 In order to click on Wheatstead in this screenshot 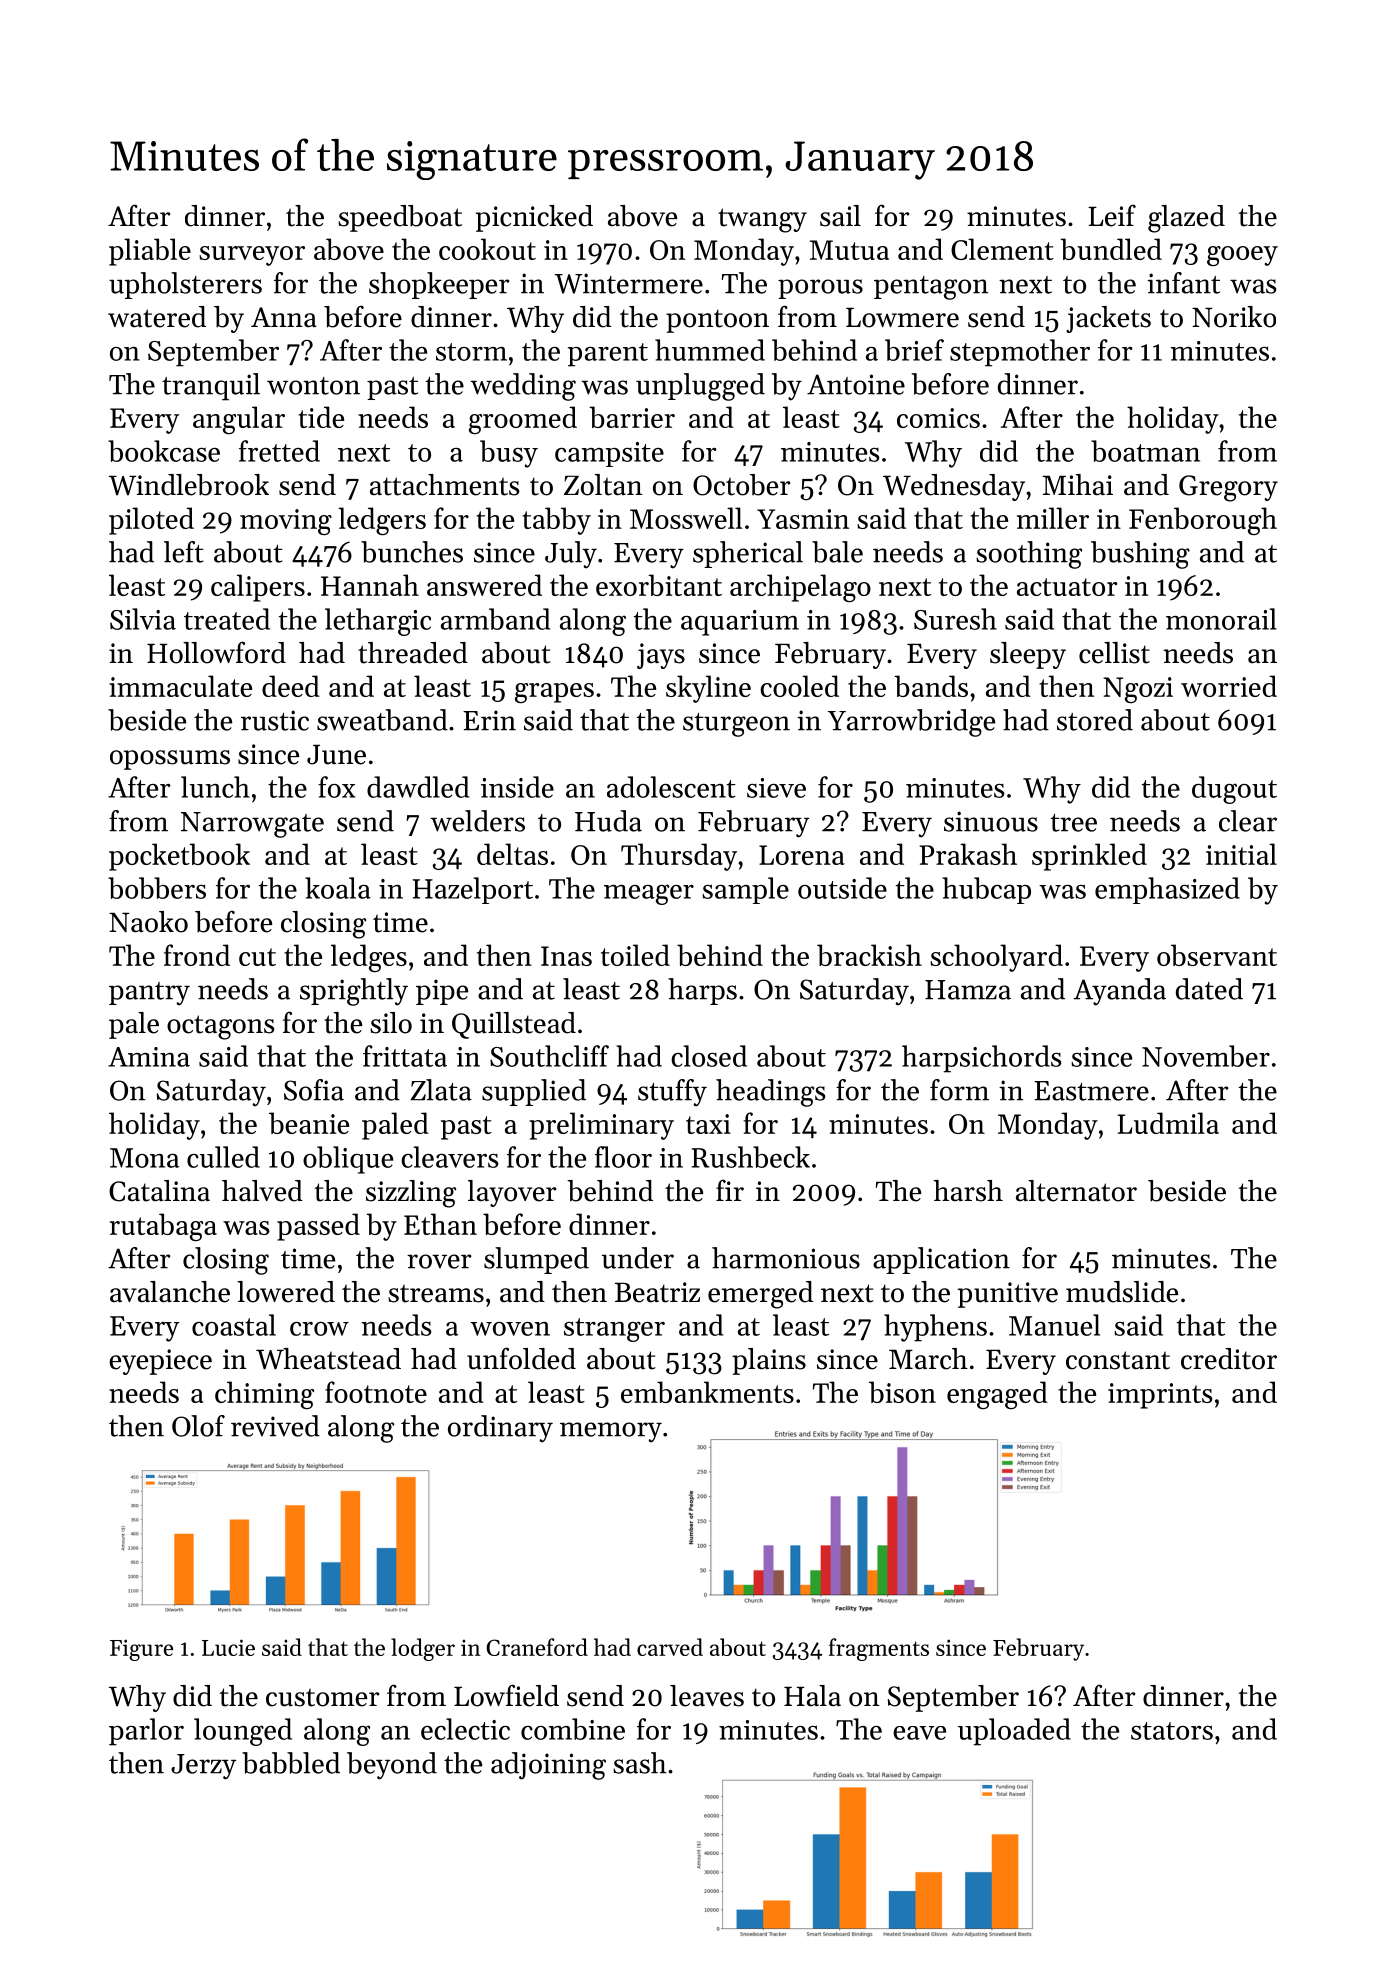, I will do `click(328, 1359)`.
